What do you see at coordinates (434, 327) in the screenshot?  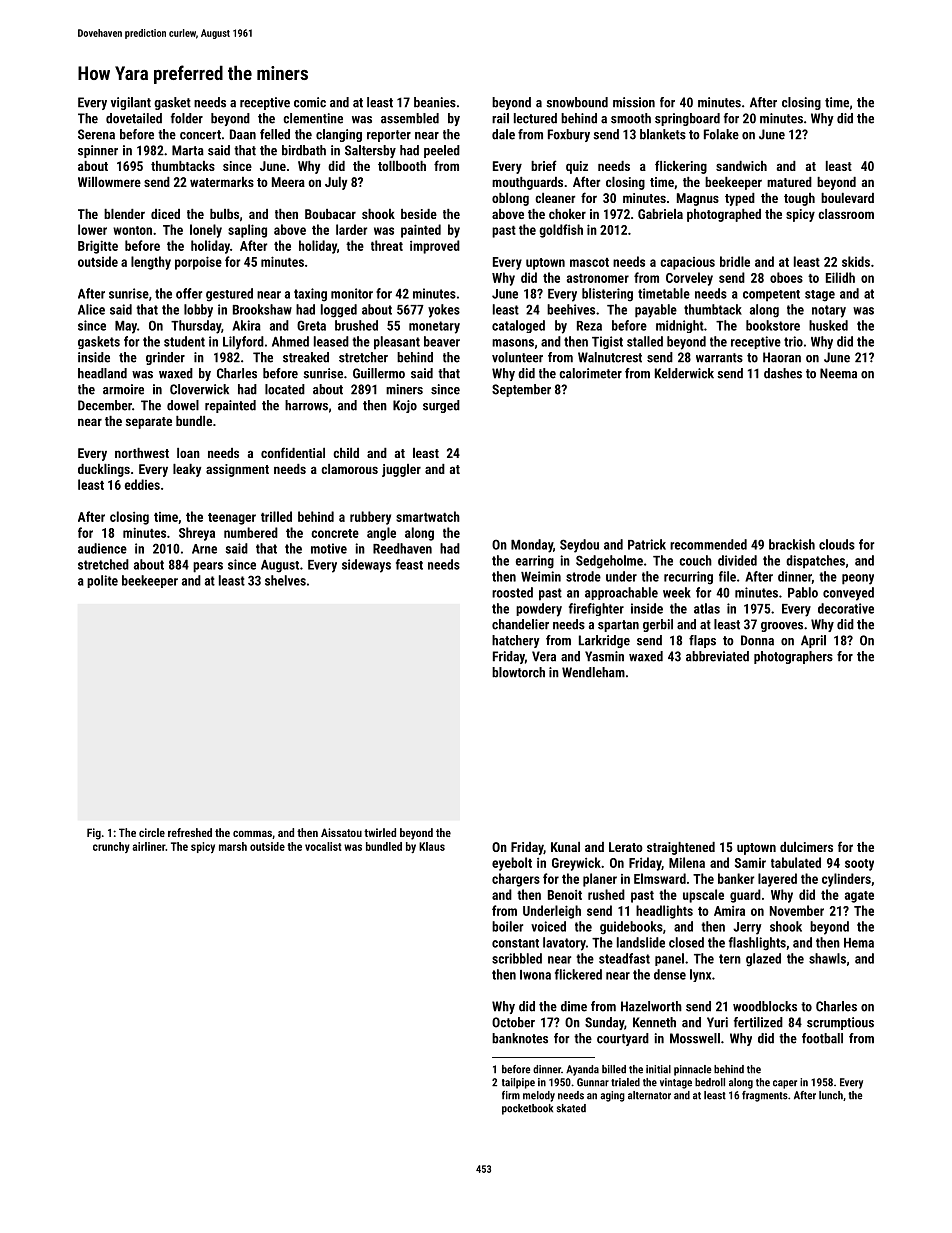 I see `monetary` at bounding box center [434, 327].
